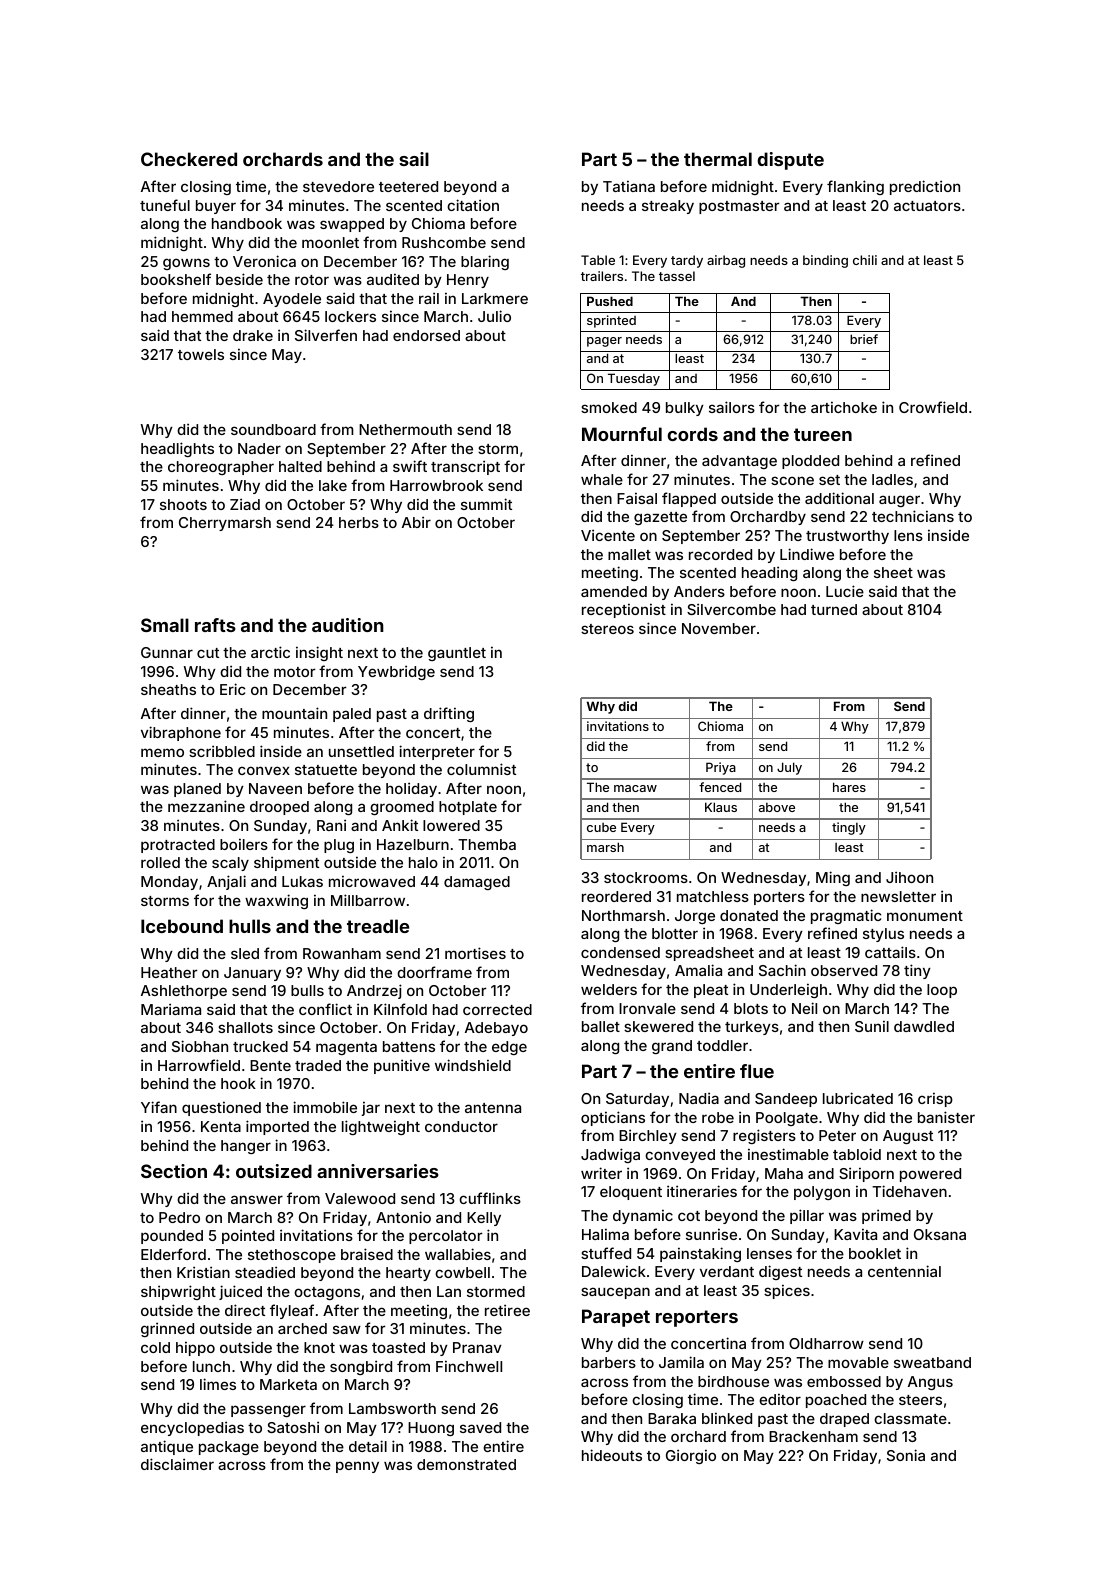 Image resolution: width=1117 pixels, height=1580 pixels. I want to click on saw, so click(347, 1329).
